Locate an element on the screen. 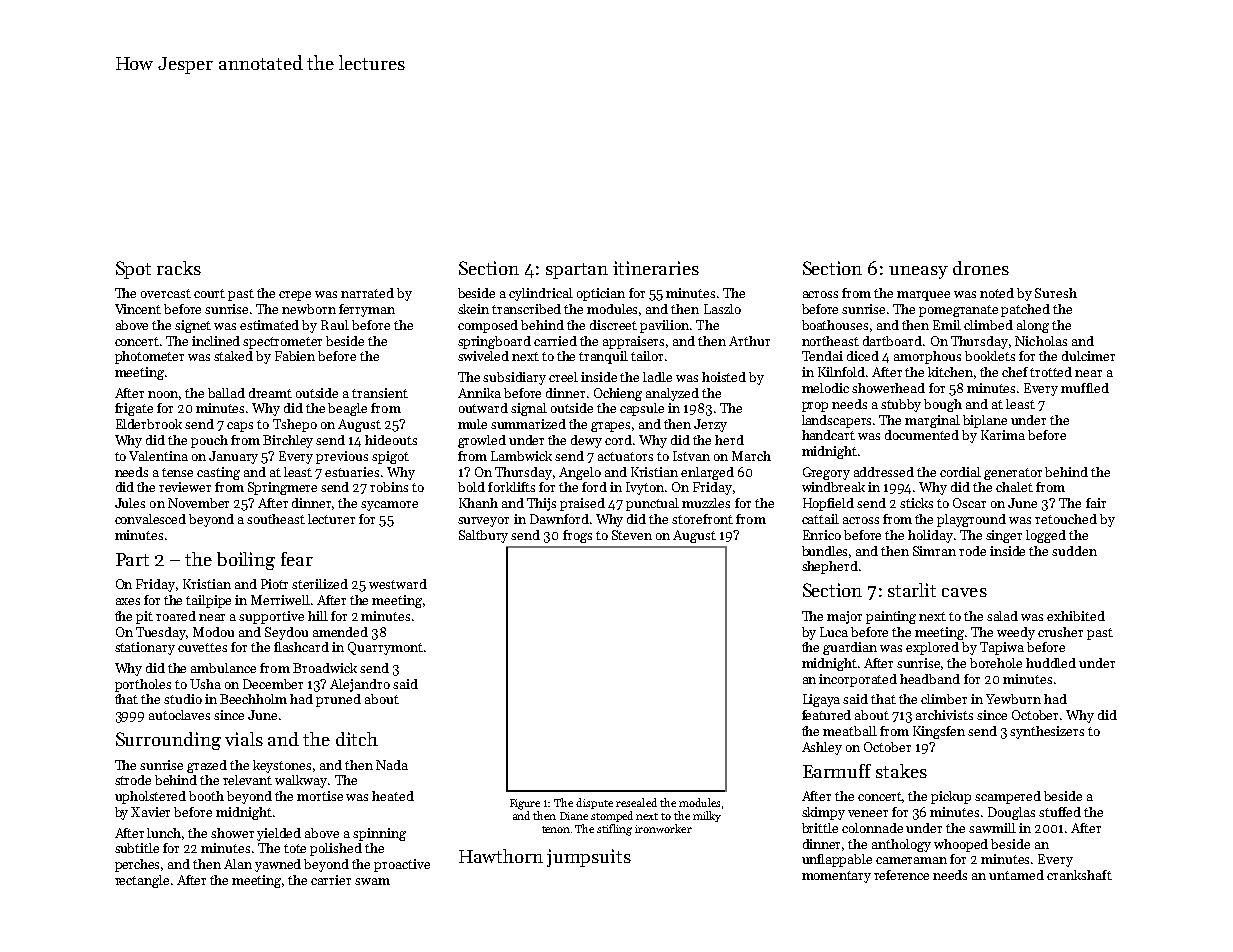  Spot is located at coordinates (133, 270).
